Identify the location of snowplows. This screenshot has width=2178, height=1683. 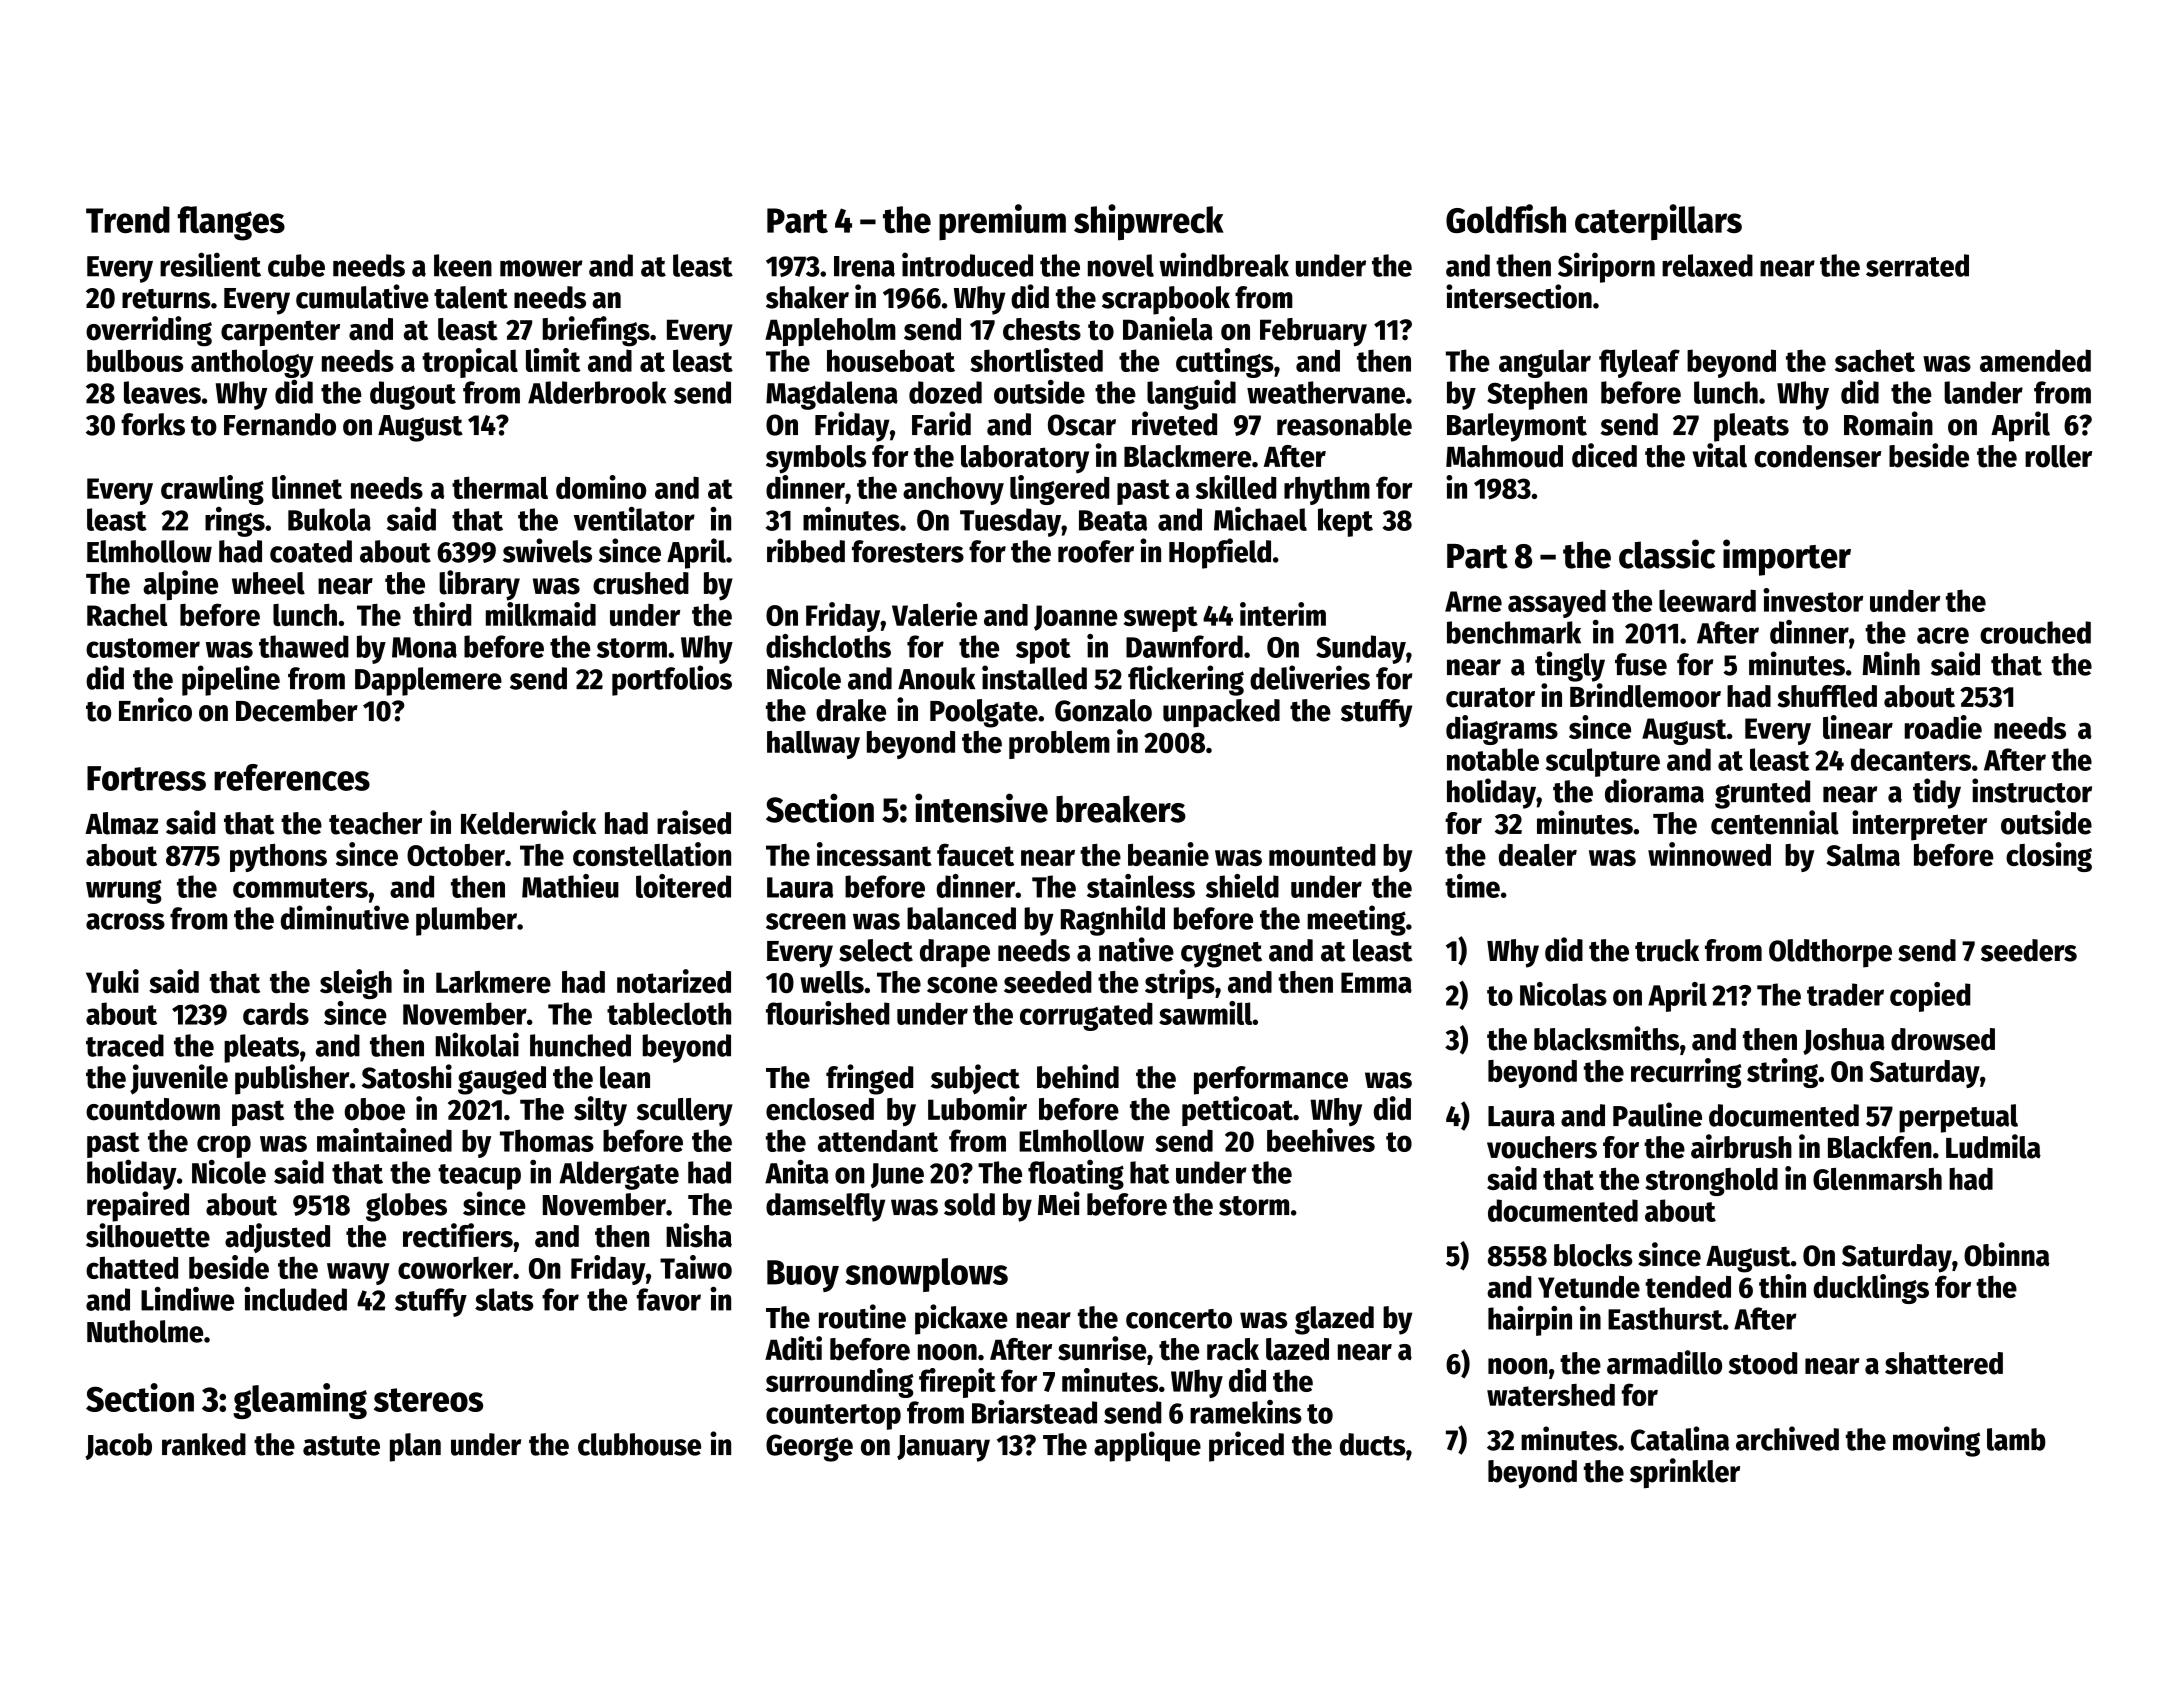
(926, 1275).
